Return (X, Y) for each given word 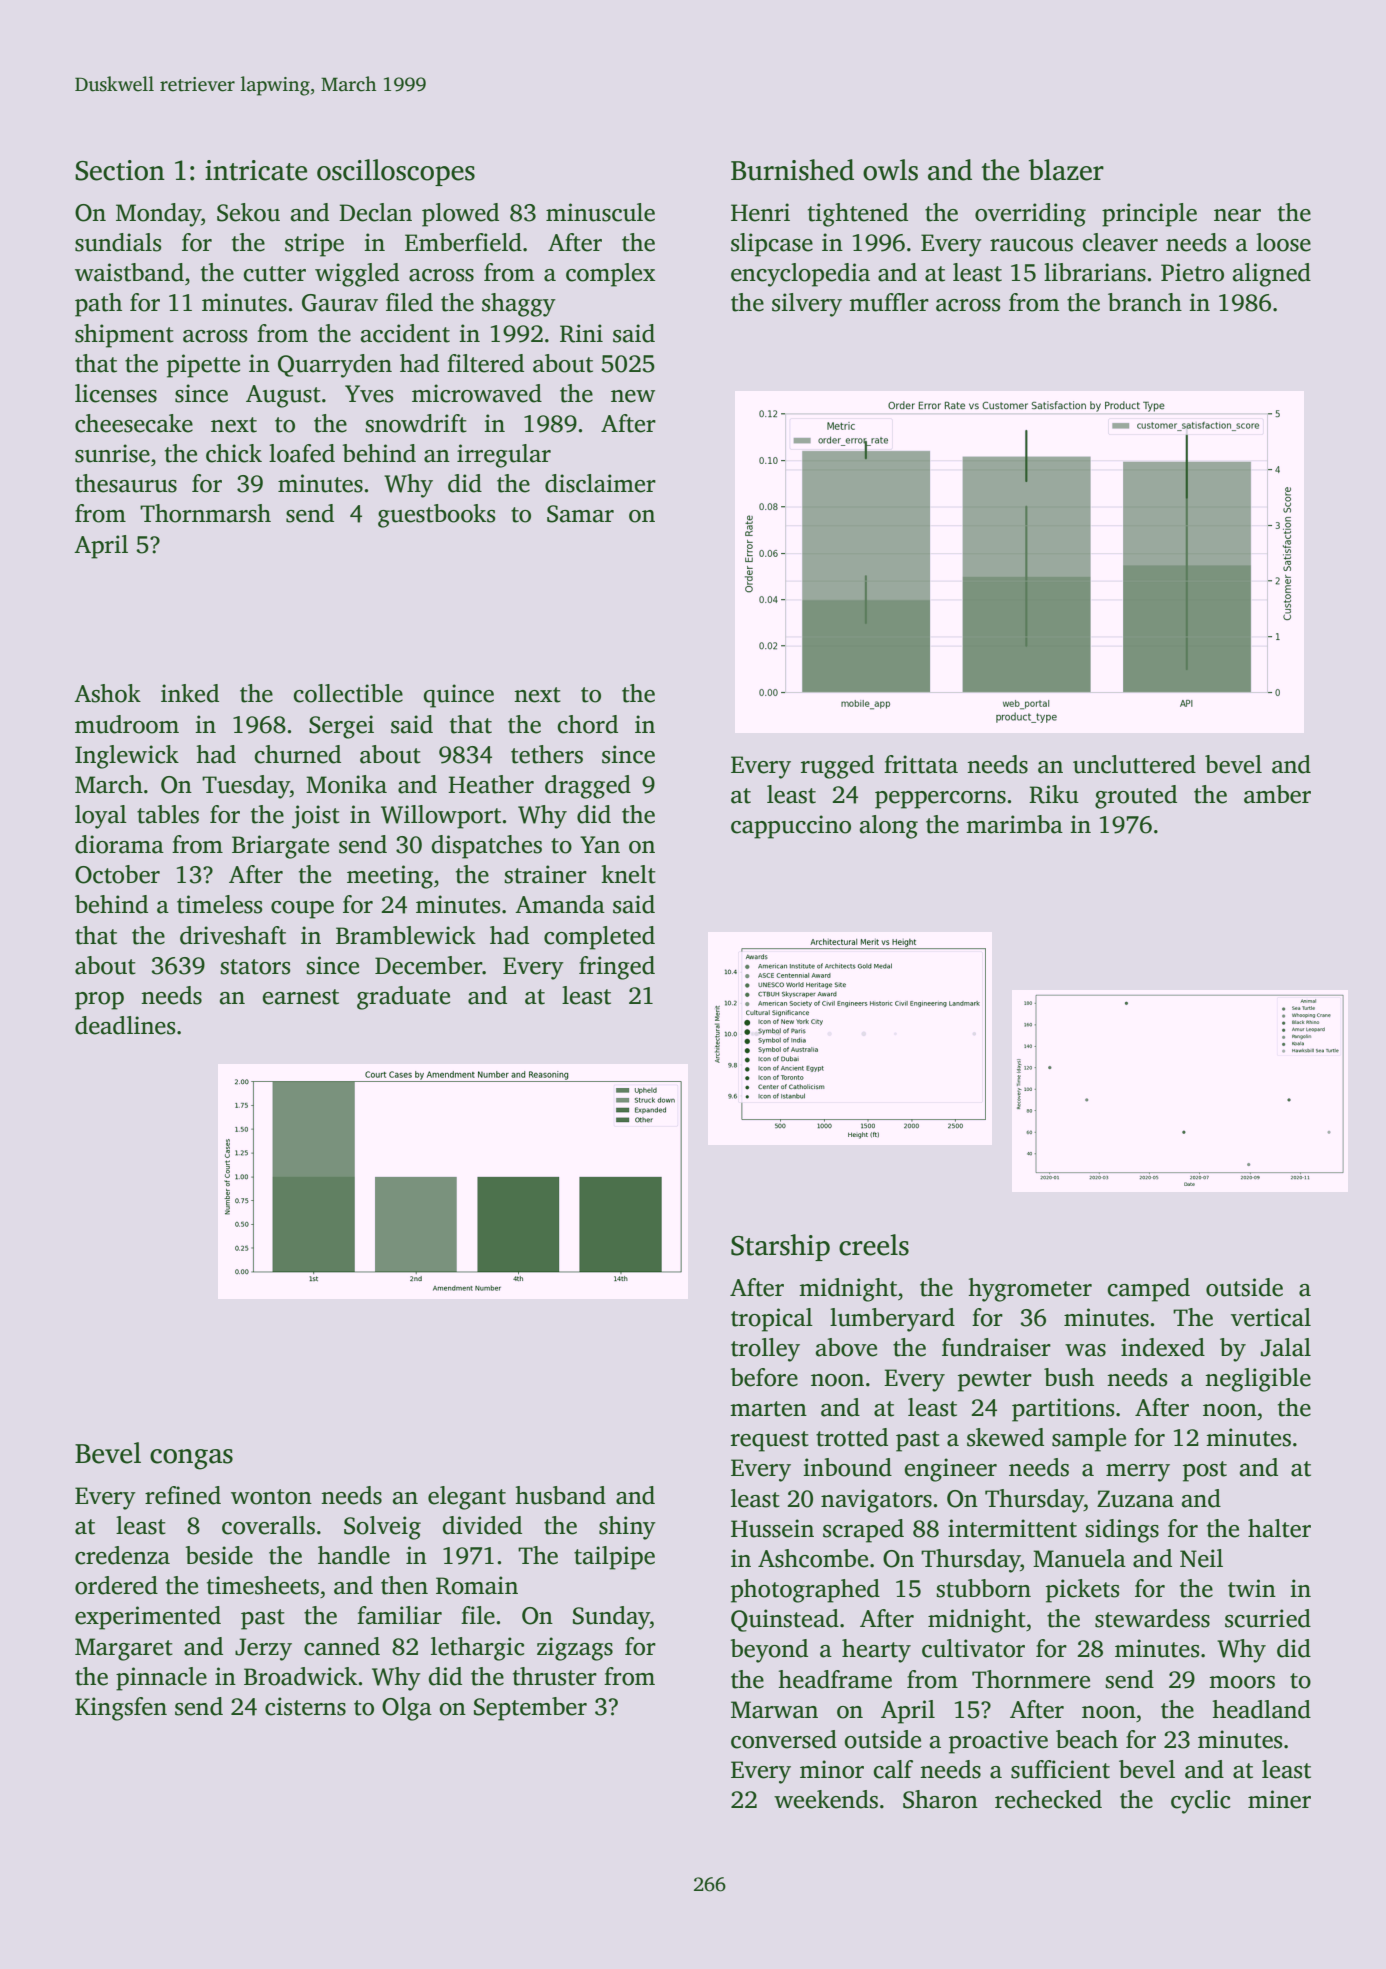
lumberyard (892, 1320)
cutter (275, 274)
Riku (1054, 794)
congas (191, 1459)
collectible (348, 693)
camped (1149, 1290)
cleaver (1120, 242)
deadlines (125, 1025)
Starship (780, 1247)
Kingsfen (121, 1709)
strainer (545, 874)
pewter (995, 1381)
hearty (876, 1651)
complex (610, 275)
